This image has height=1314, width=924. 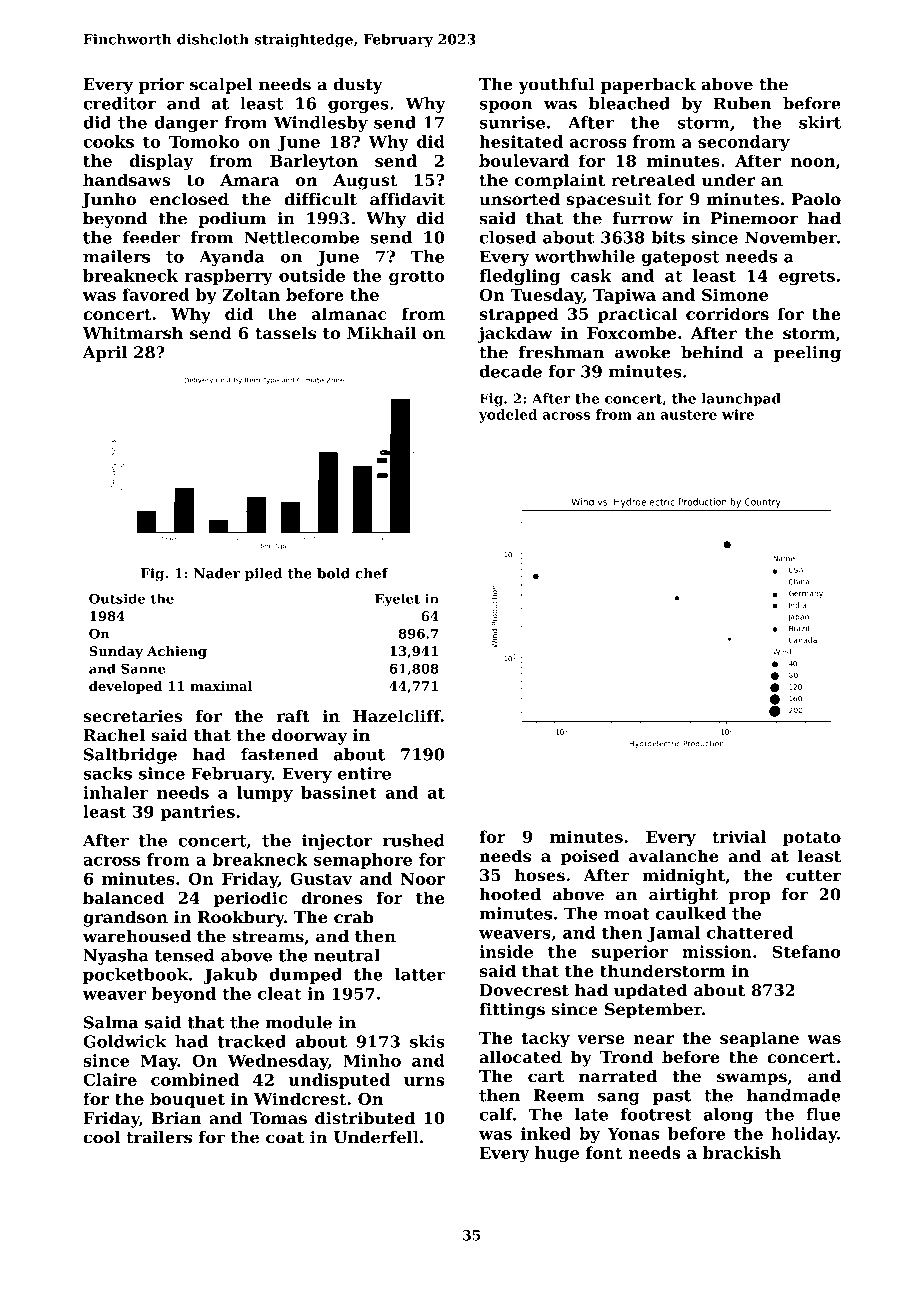 I want to click on swamps, so click(x=752, y=1079).
